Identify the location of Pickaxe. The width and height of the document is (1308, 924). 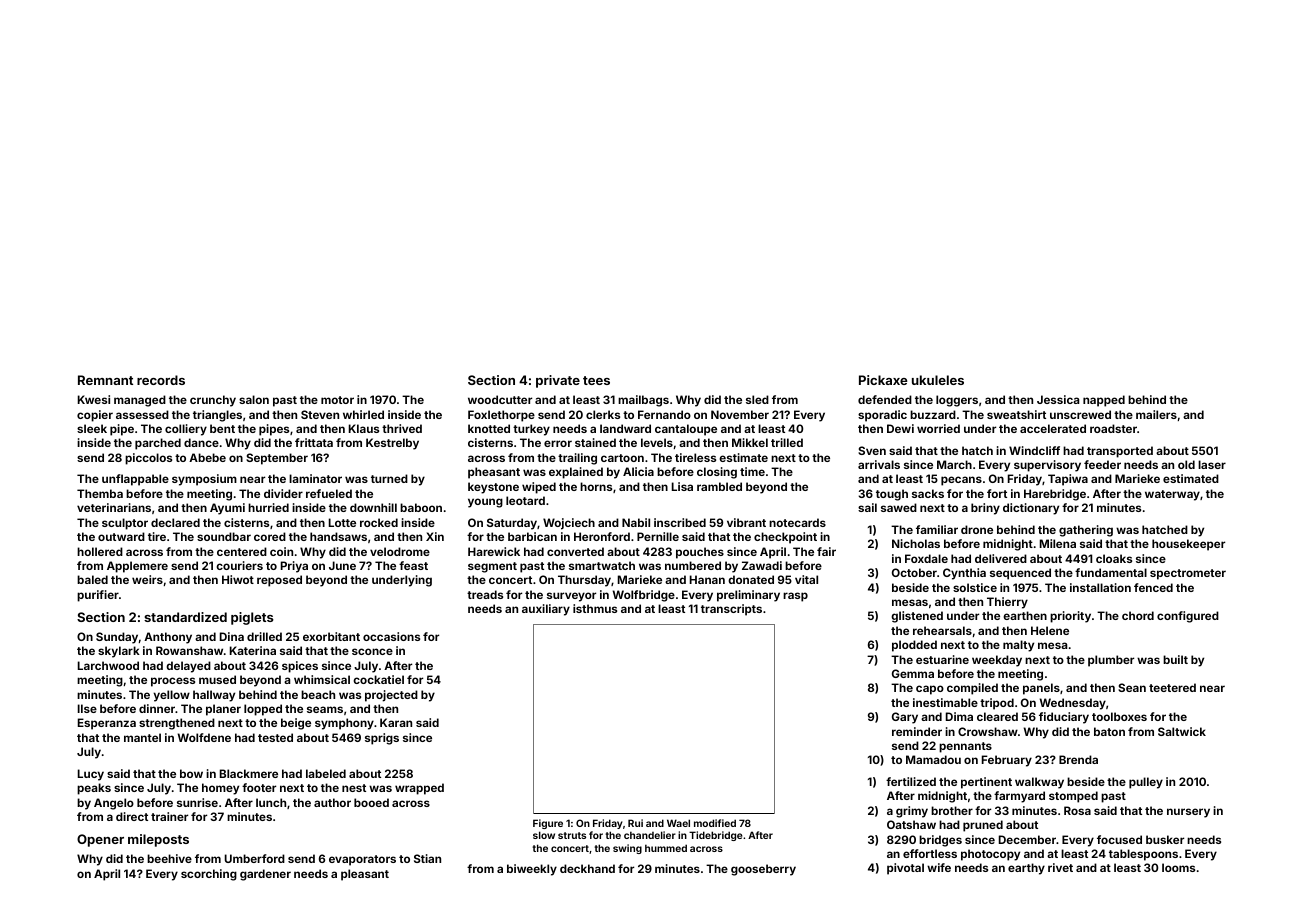
(883, 380).
